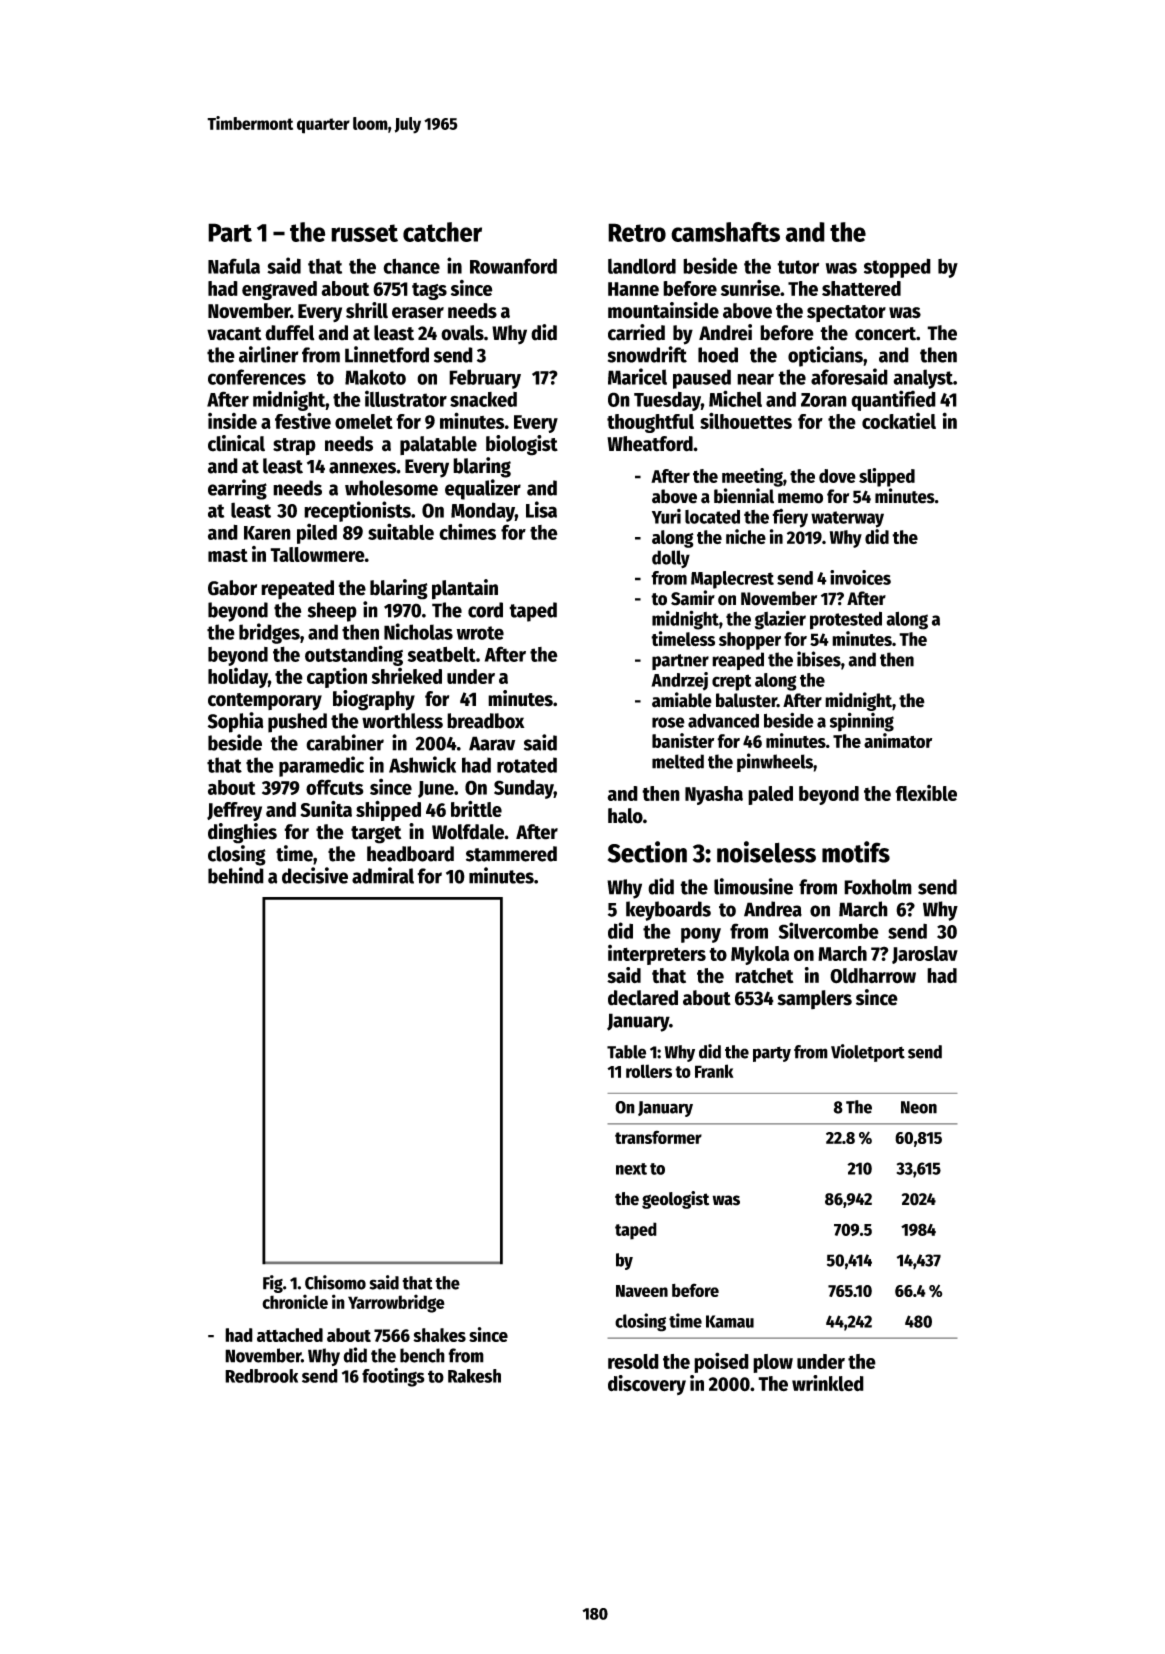 The height and width of the page is (1654, 1165). What do you see at coordinates (513, 266) in the page?
I see `Rowanford` at bounding box center [513, 266].
